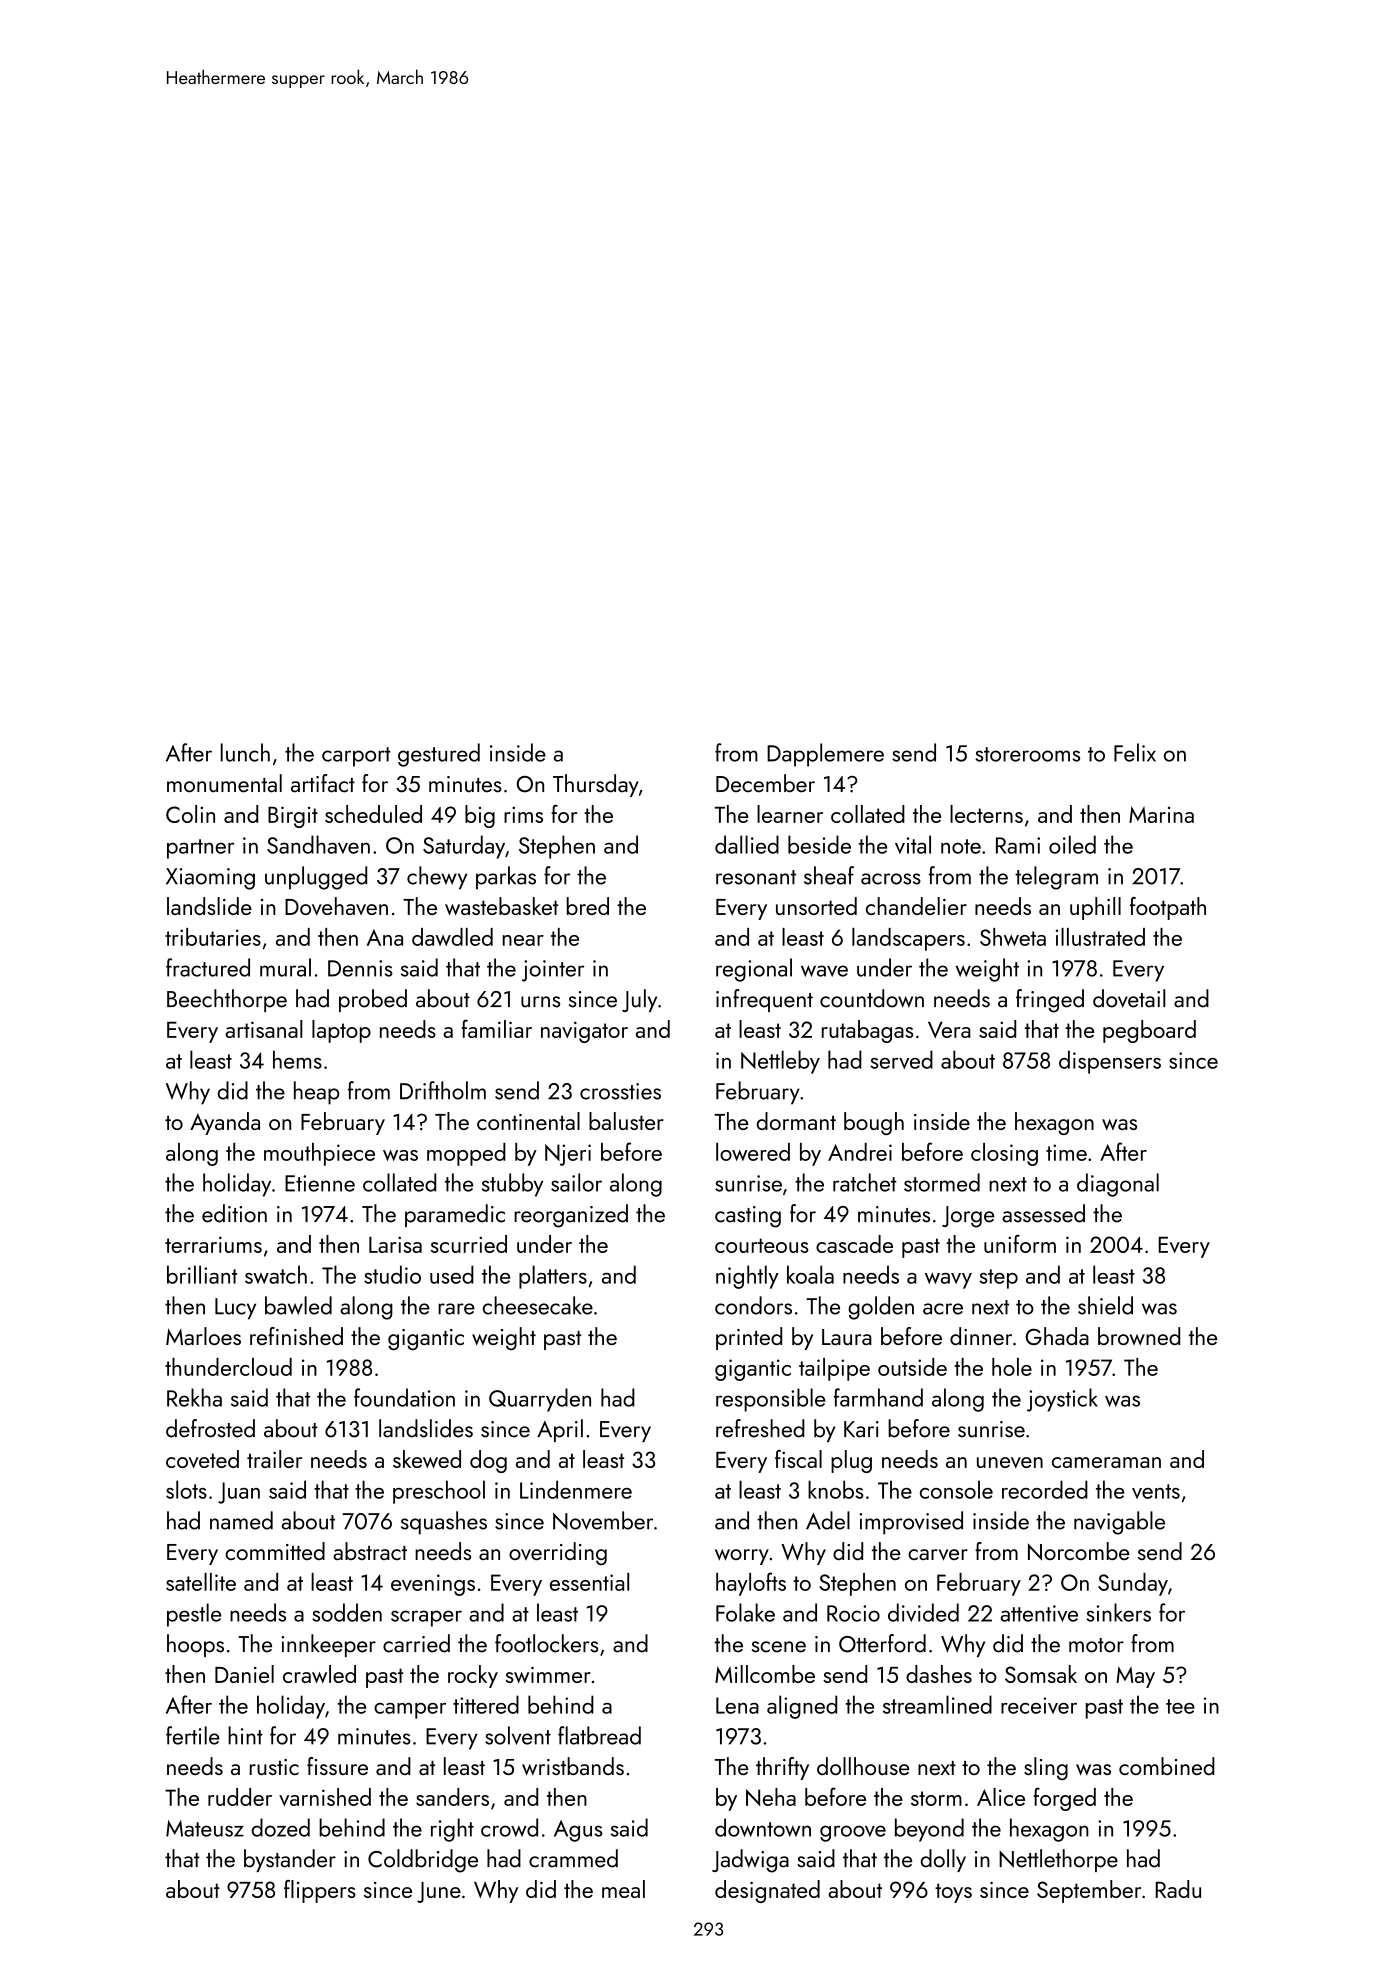 The width and height of the screenshot is (1386, 1969). I want to click on gestured, so click(439, 755).
